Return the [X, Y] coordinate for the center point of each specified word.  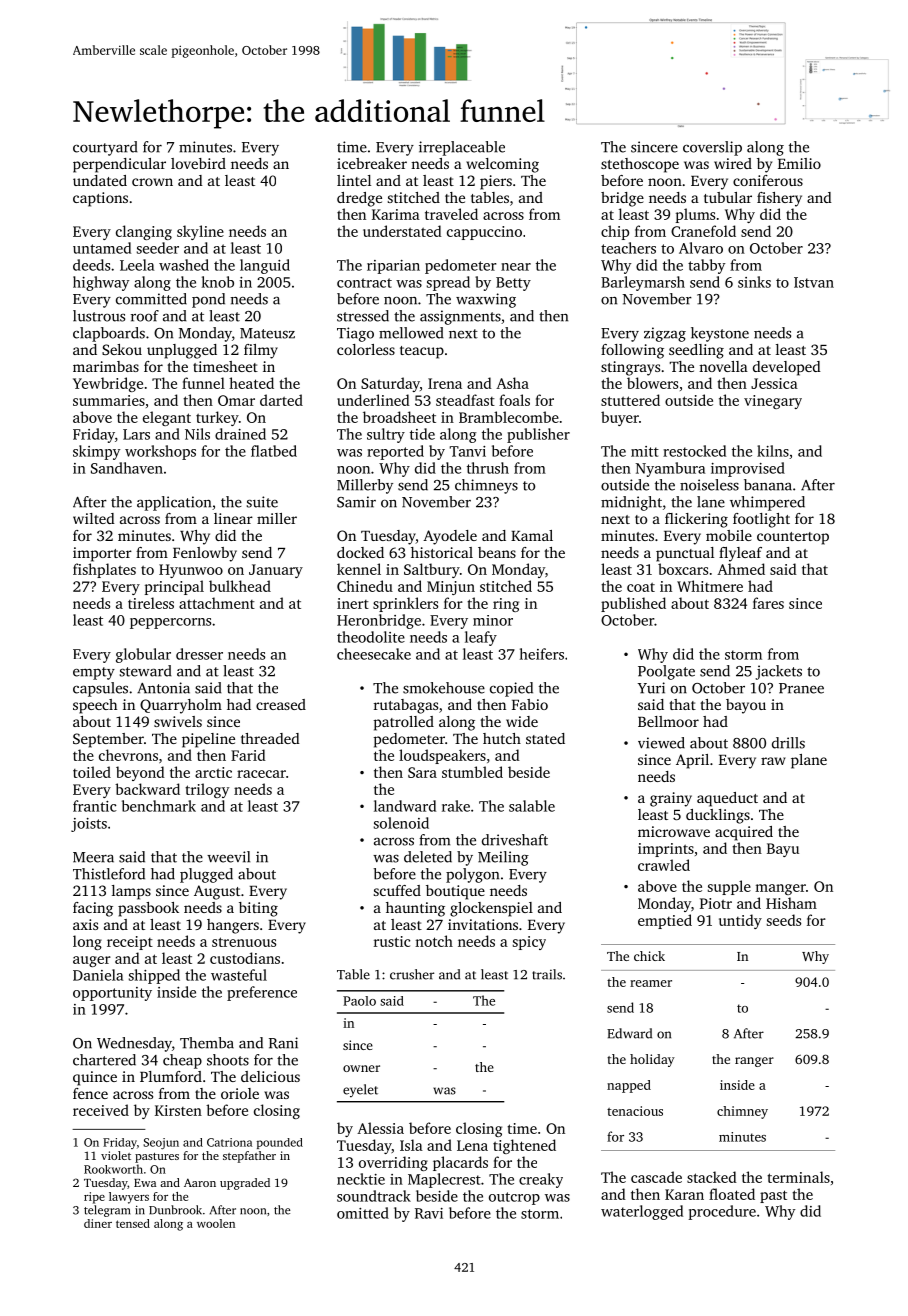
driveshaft [515, 840]
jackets [778, 672]
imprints [666, 850]
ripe [94, 1198]
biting [258, 909]
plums [695, 215]
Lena [472, 1145]
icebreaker [372, 163]
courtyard [105, 148]
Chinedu [365, 586]
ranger [754, 1062]
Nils [197, 434]
